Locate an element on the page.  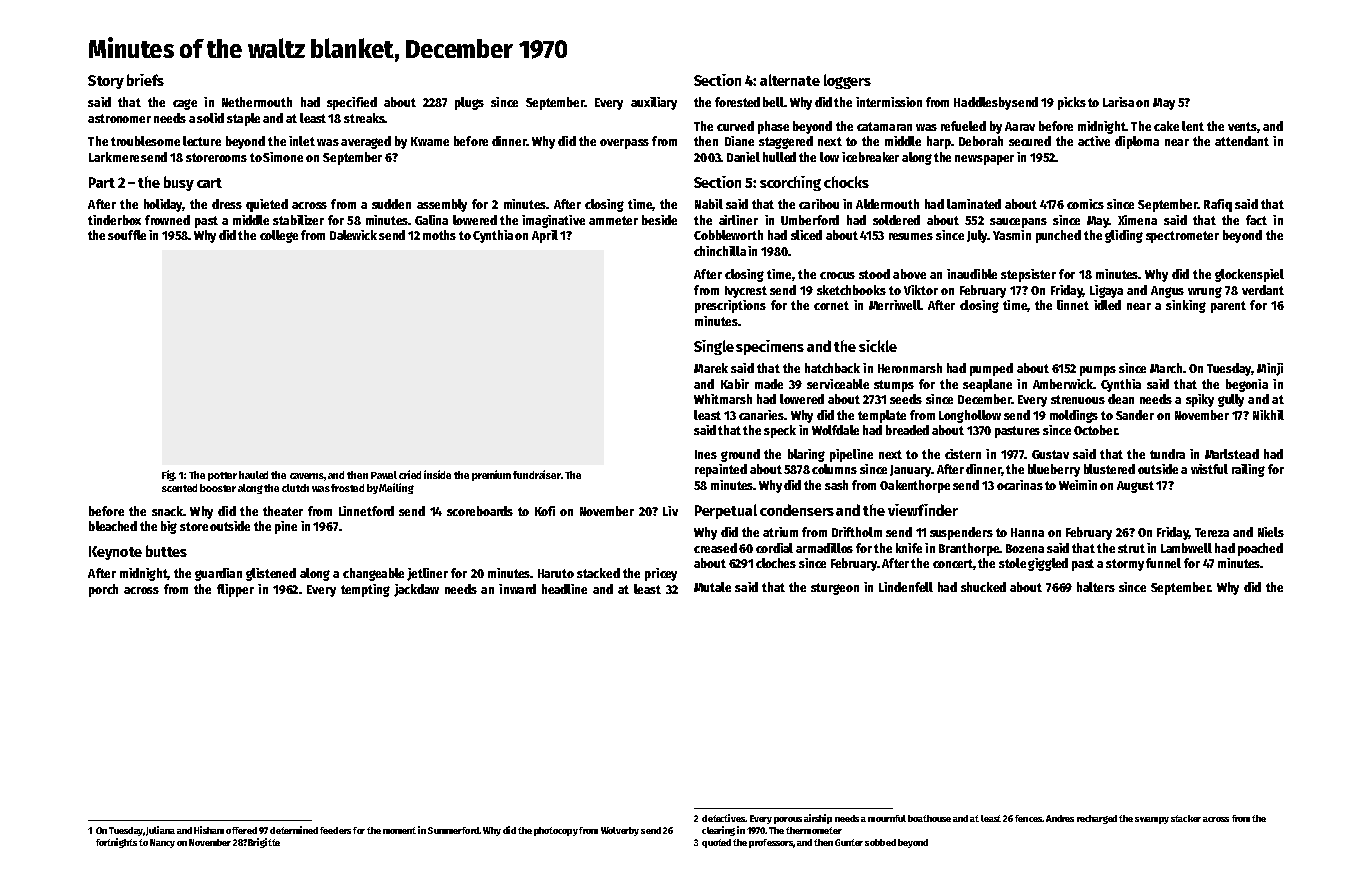
plugs is located at coordinates (469, 103).
